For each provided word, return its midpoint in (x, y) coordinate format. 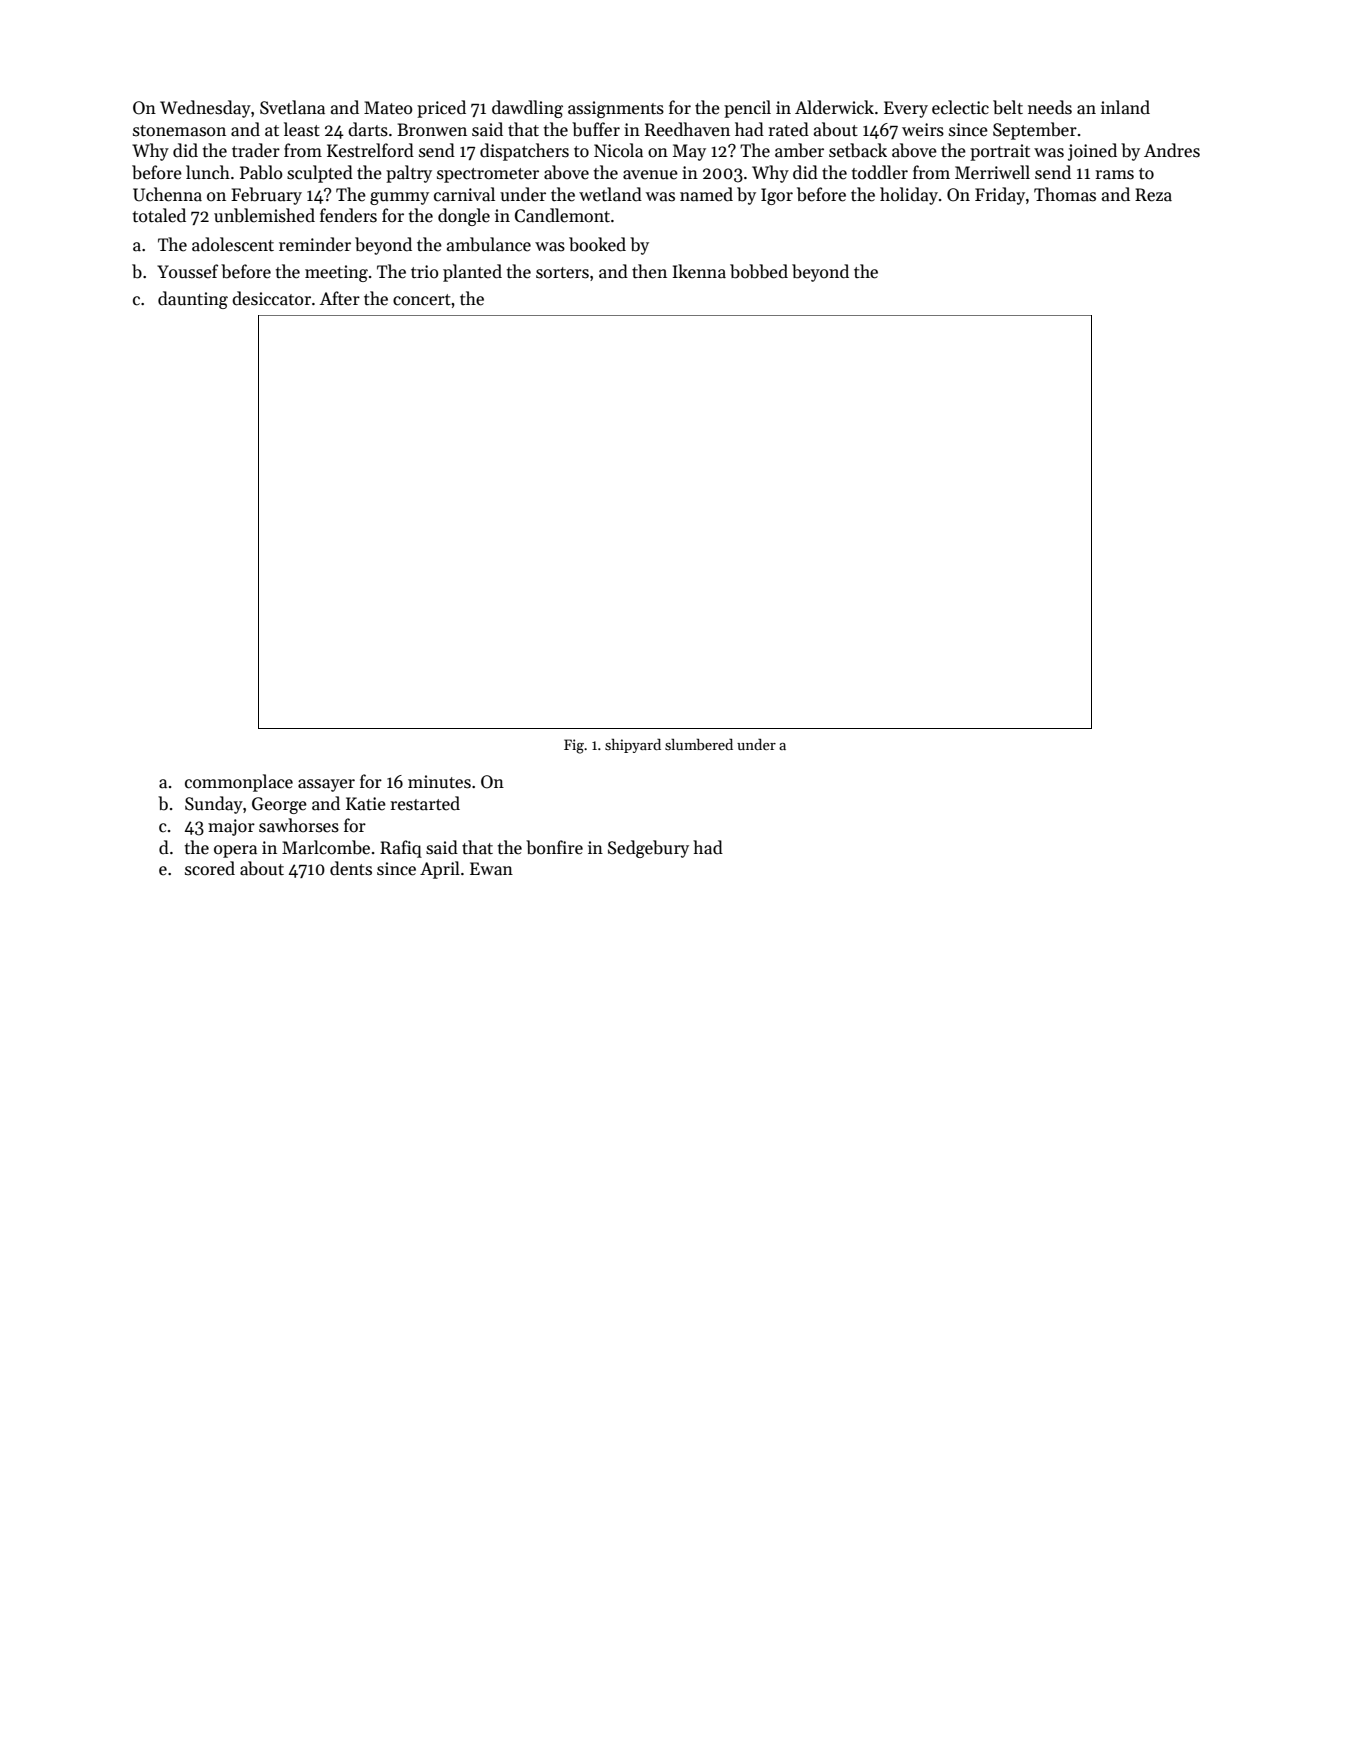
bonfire (554, 847)
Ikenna (699, 271)
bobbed (759, 271)
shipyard (633, 746)
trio (425, 272)
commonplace (239, 783)
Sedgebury (648, 849)
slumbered (699, 744)
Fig (574, 746)
